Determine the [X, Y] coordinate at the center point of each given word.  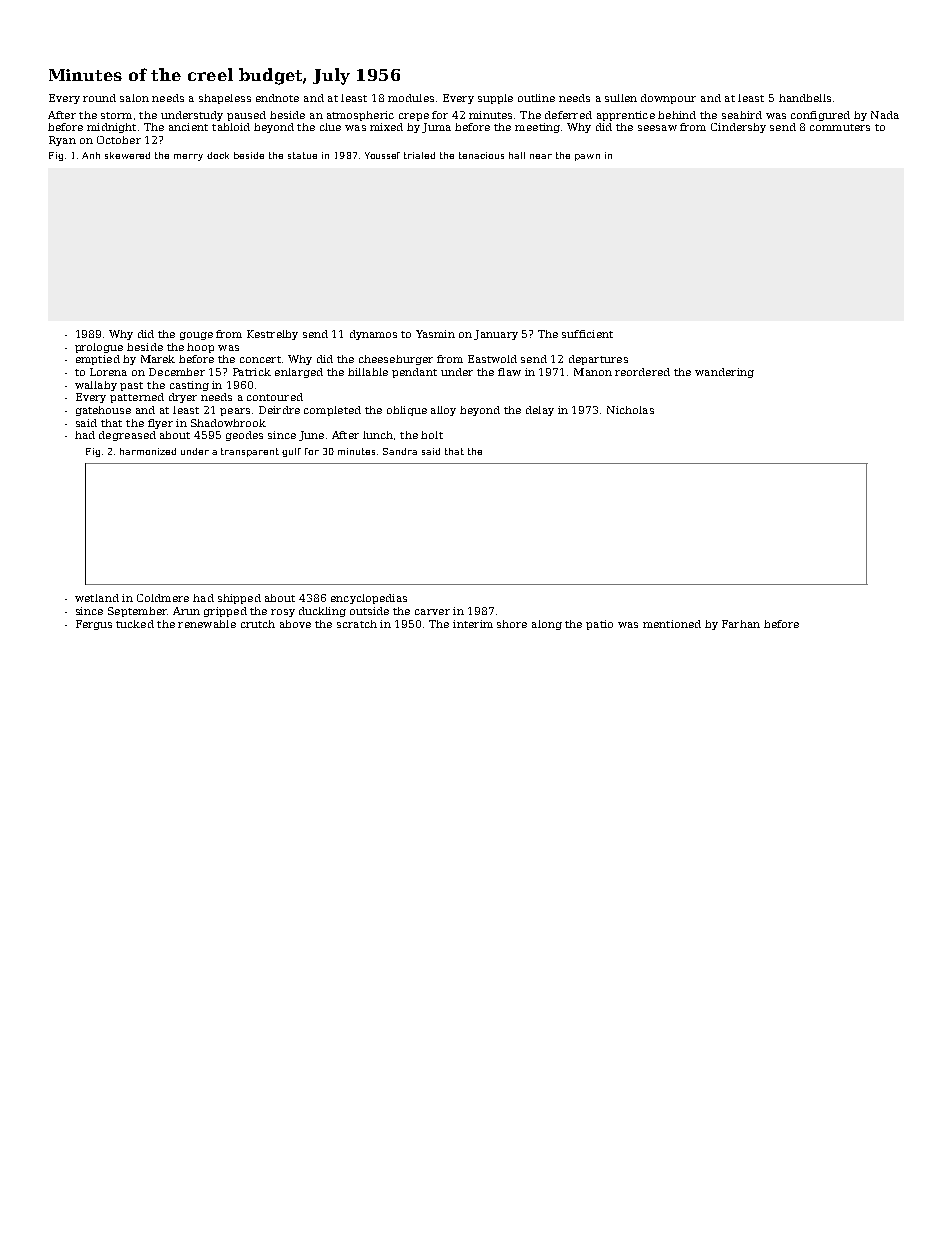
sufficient [587, 334]
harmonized [148, 451]
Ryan [62, 141]
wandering [724, 373]
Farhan [741, 624]
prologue [99, 348]
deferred [568, 115]
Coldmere [163, 598]
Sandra [400, 451]
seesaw [657, 128]
